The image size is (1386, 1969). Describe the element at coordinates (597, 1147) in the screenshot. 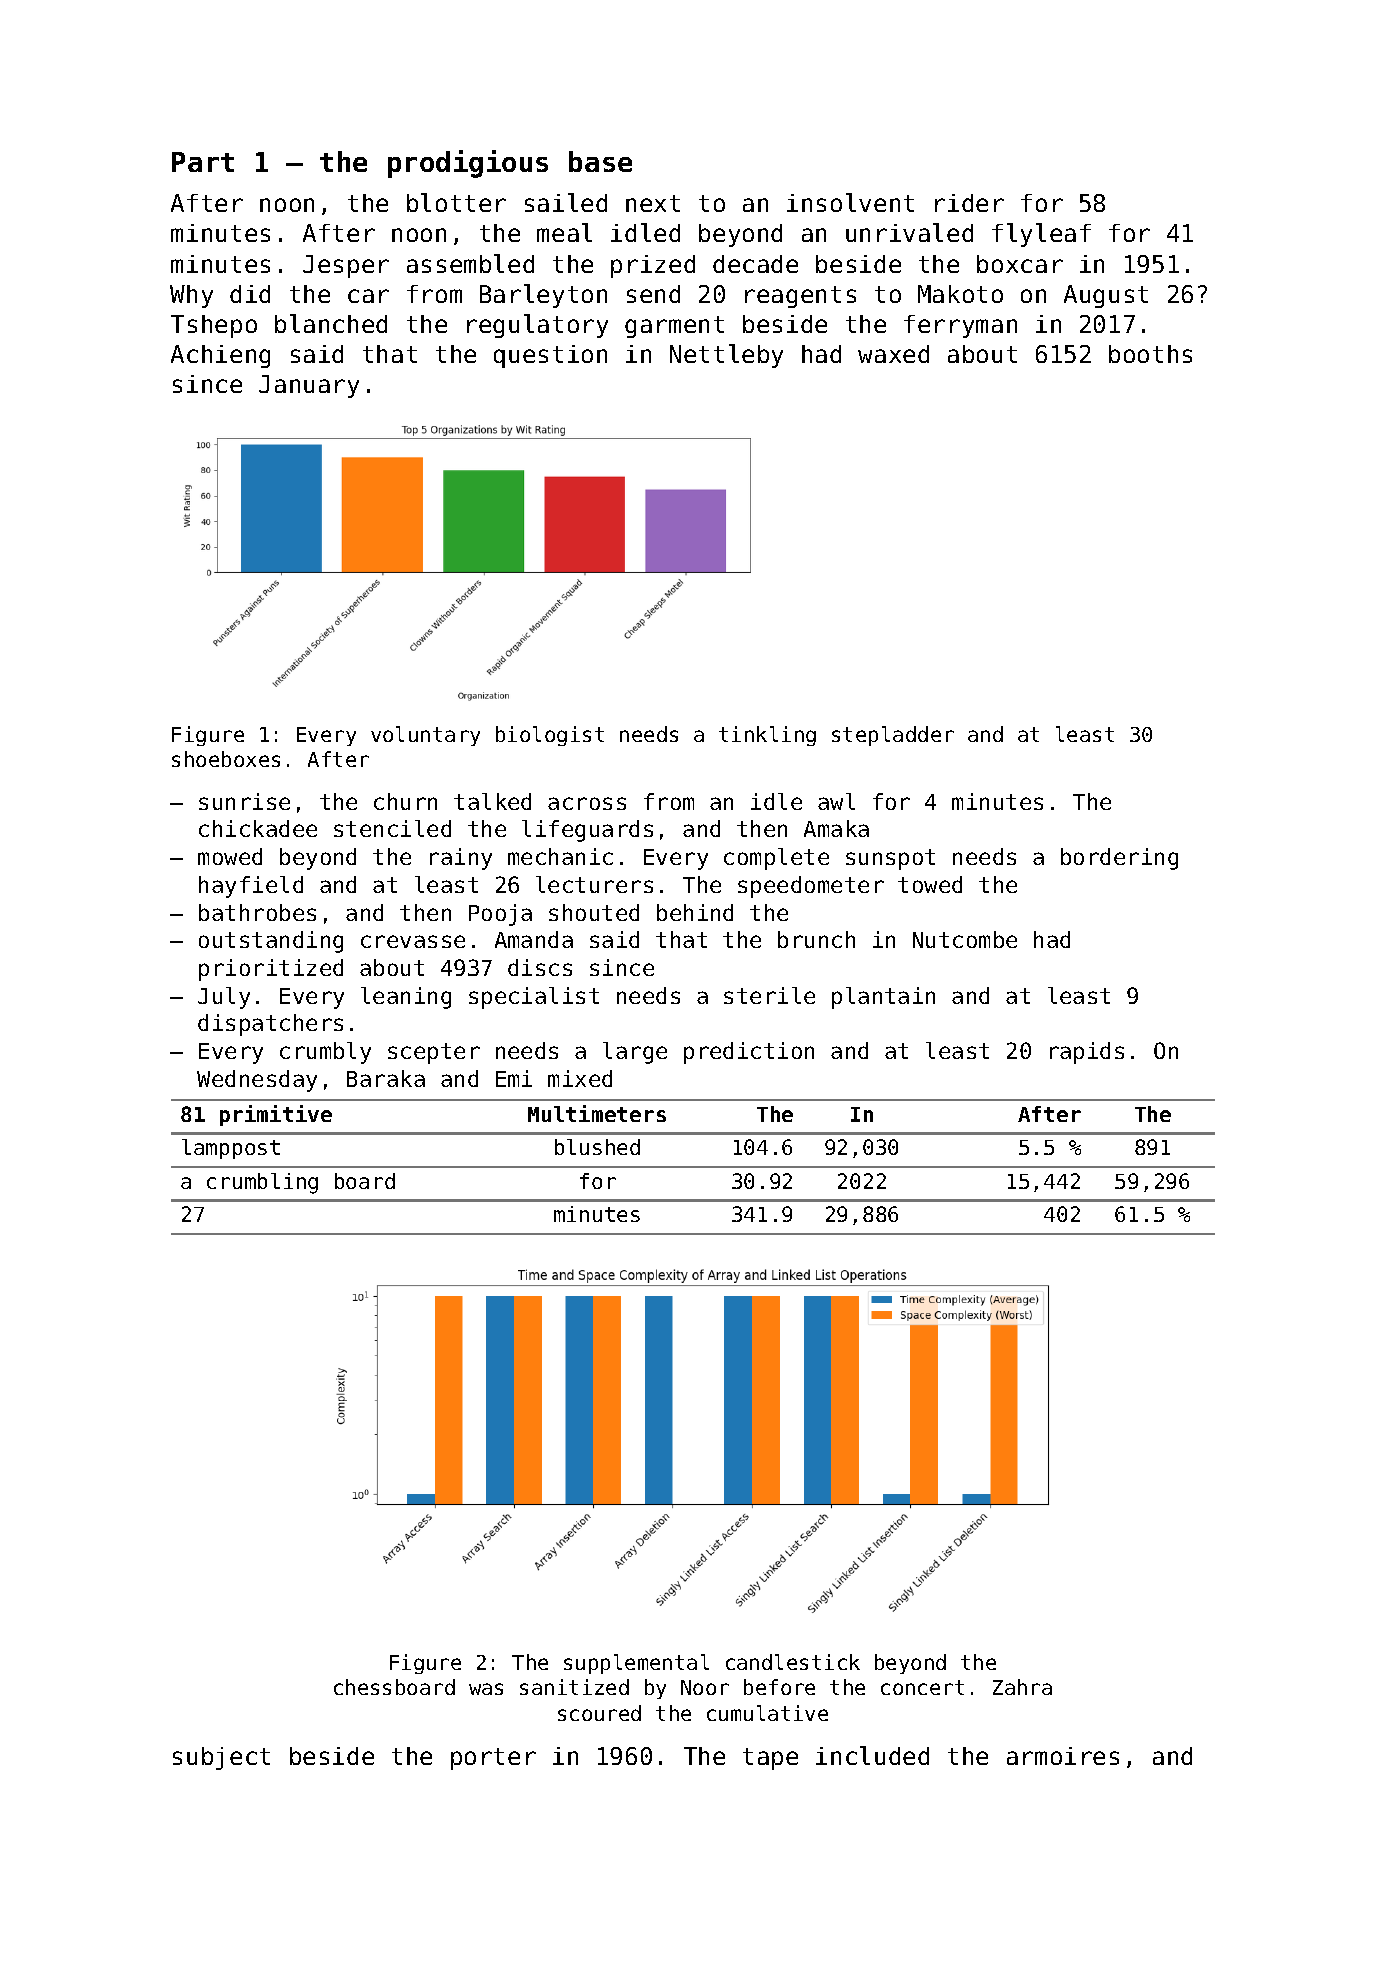

I see `blushed` at that location.
